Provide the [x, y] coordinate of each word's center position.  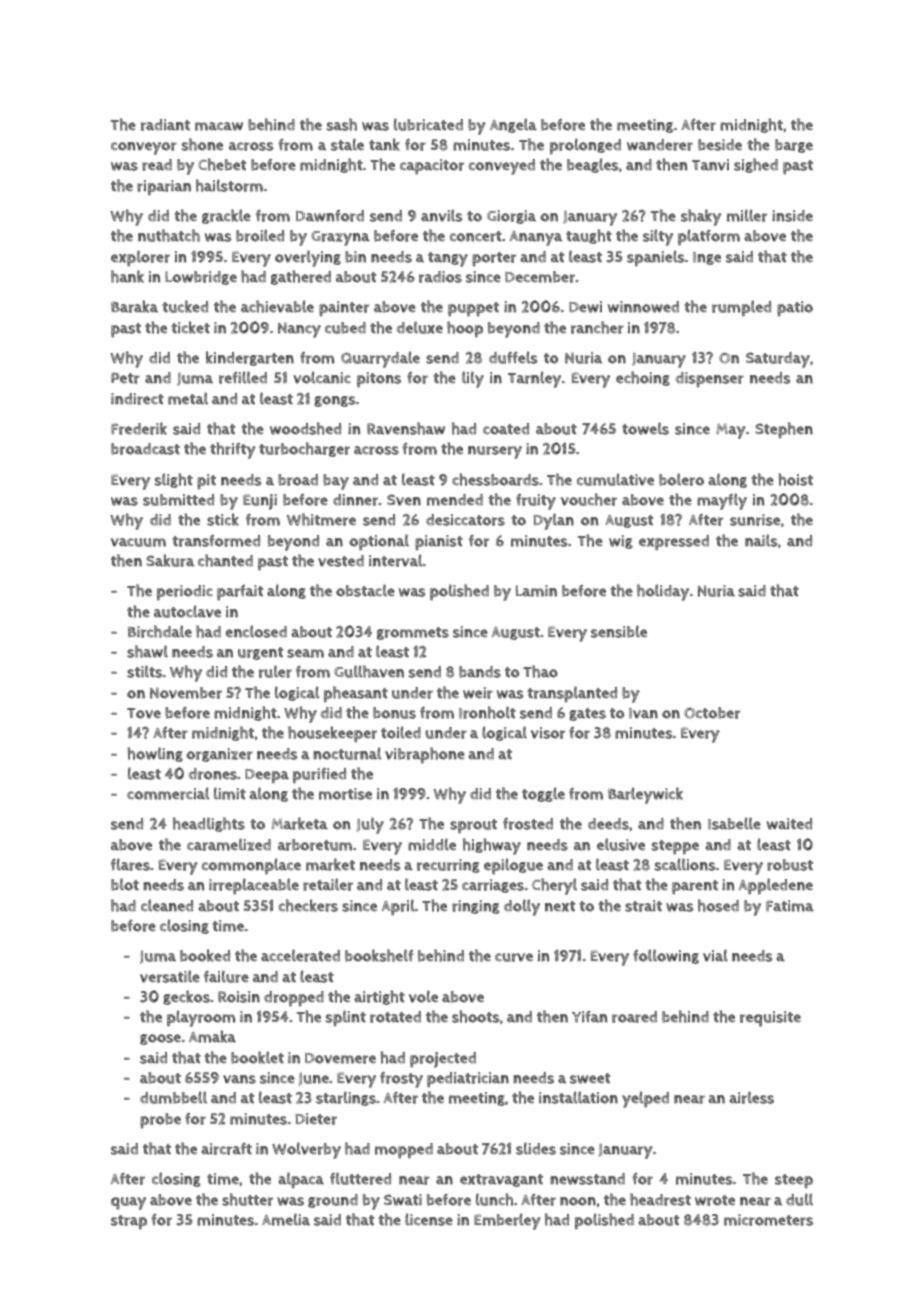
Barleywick [645, 795]
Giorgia [511, 217]
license [429, 1219]
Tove [144, 713]
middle [432, 844]
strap [129, 1222]
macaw [219, 126]
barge [794, 146]
